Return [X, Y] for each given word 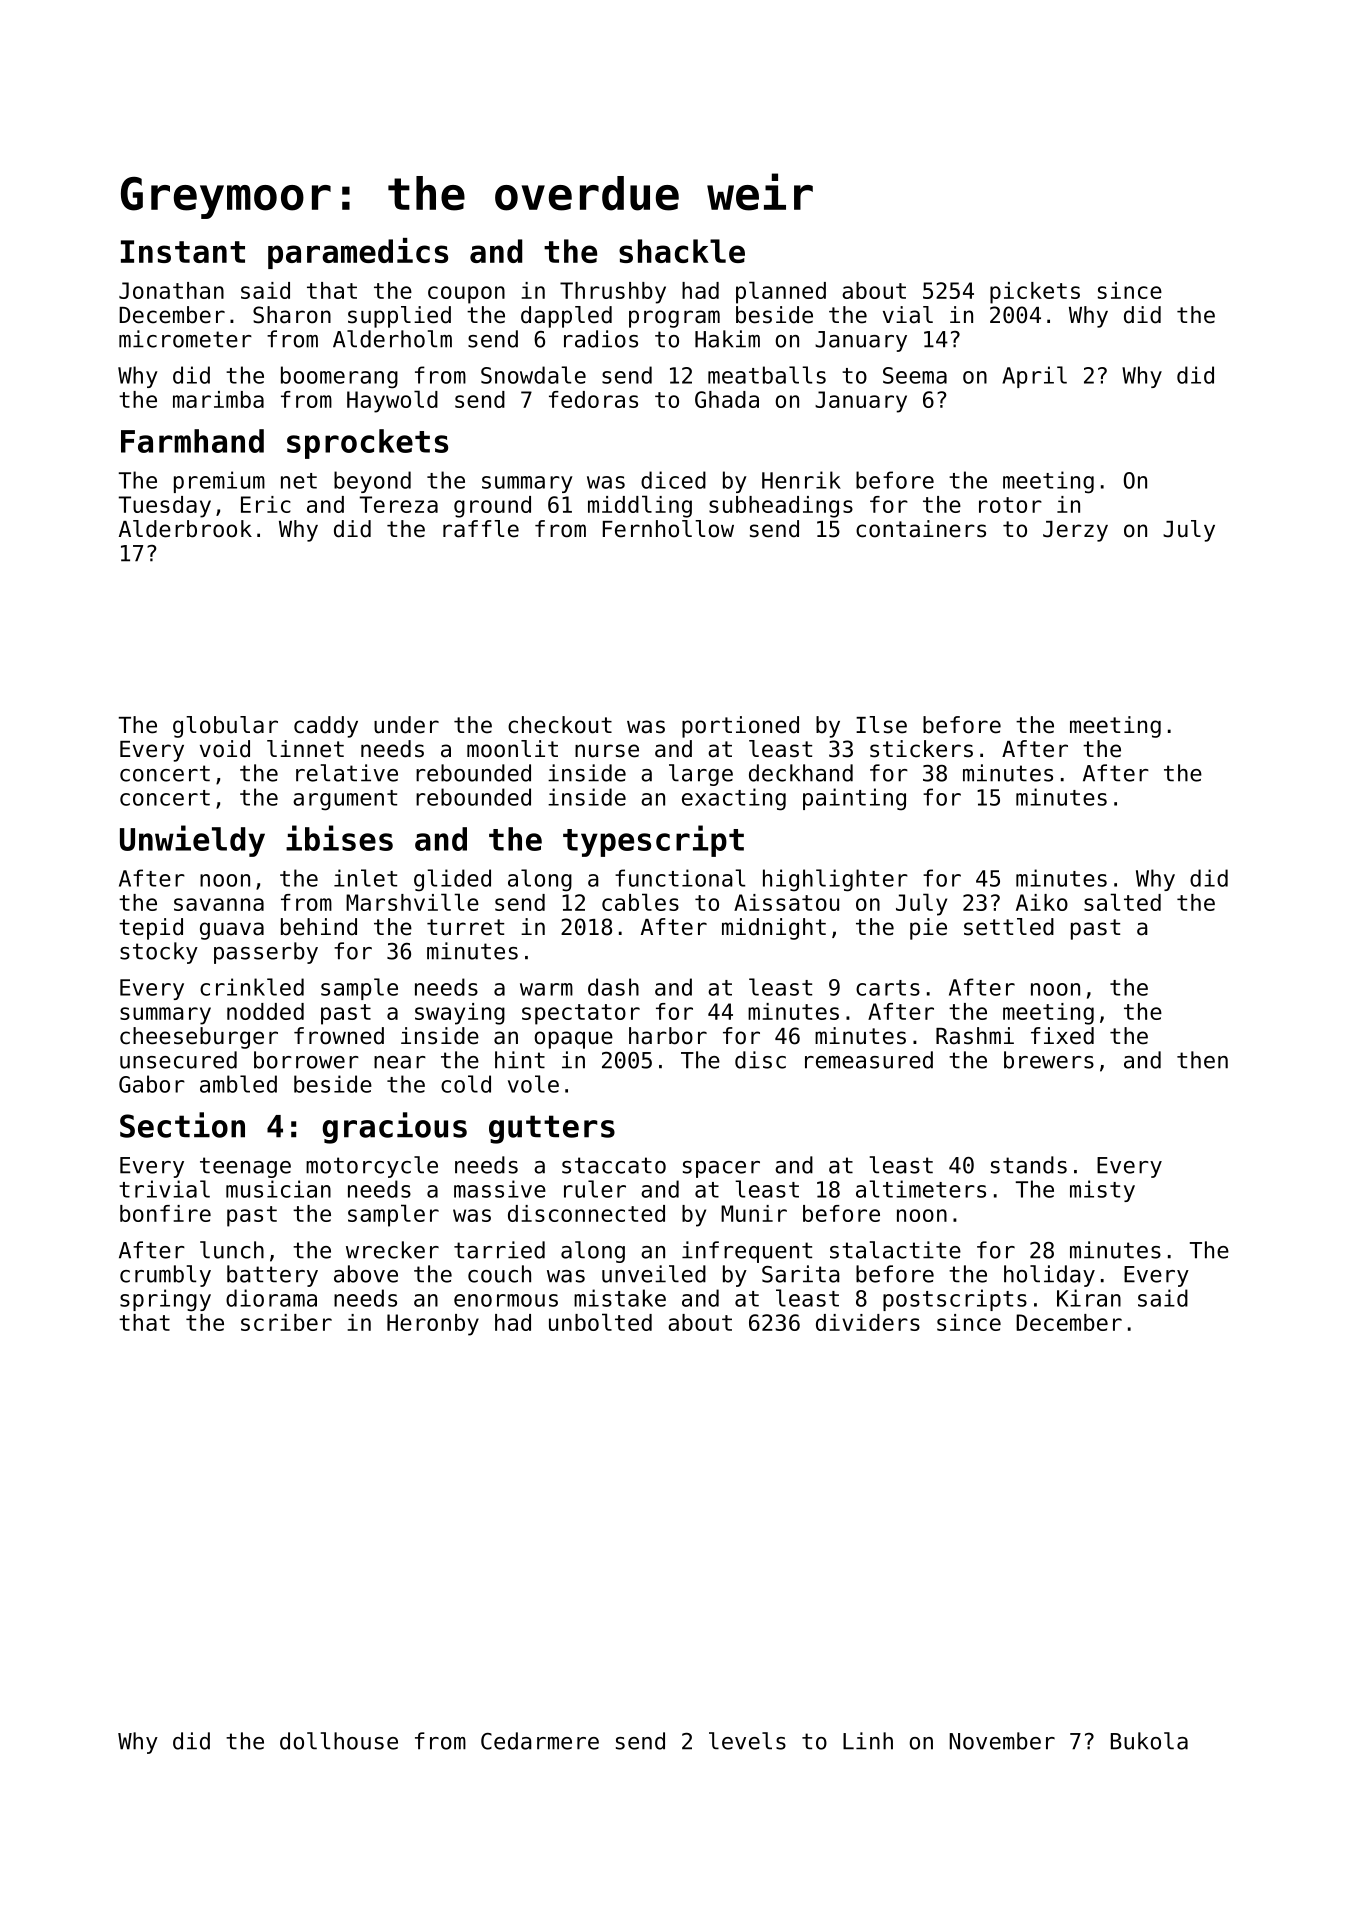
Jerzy [1075, 531]
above [366, 1274]
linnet [305, 749]
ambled [238, 1084]
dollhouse [339, 1741]
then [1202, 1060]
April [1034, 377]
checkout [560, 725]
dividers [868, 1322]
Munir [754, 1213]
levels [747, 1741]
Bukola [1149, 1741]
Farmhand [192, 441]
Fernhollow [668, 529]
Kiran [1089, 1298]
